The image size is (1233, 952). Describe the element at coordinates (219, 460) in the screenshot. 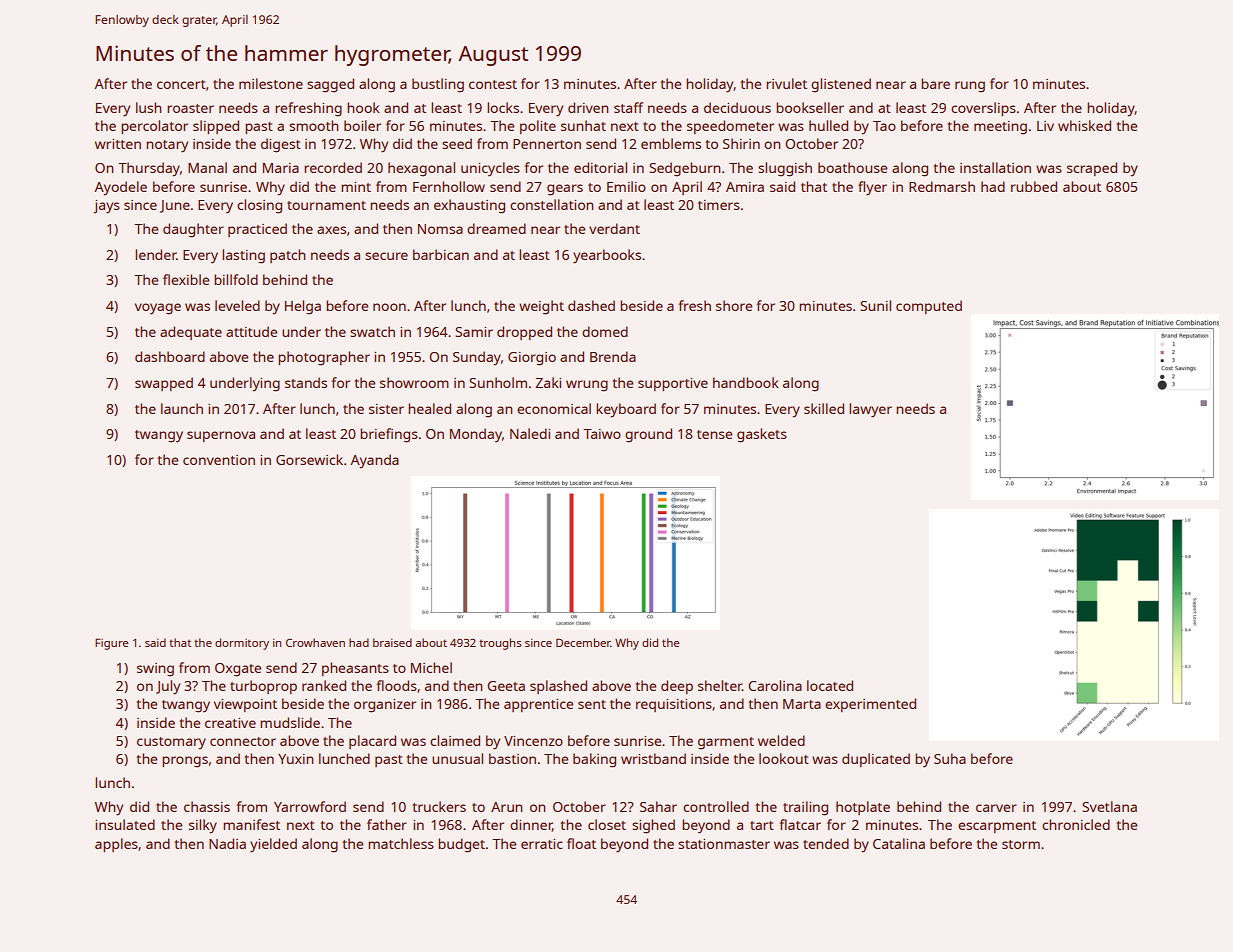

I see `convention` at that location.
